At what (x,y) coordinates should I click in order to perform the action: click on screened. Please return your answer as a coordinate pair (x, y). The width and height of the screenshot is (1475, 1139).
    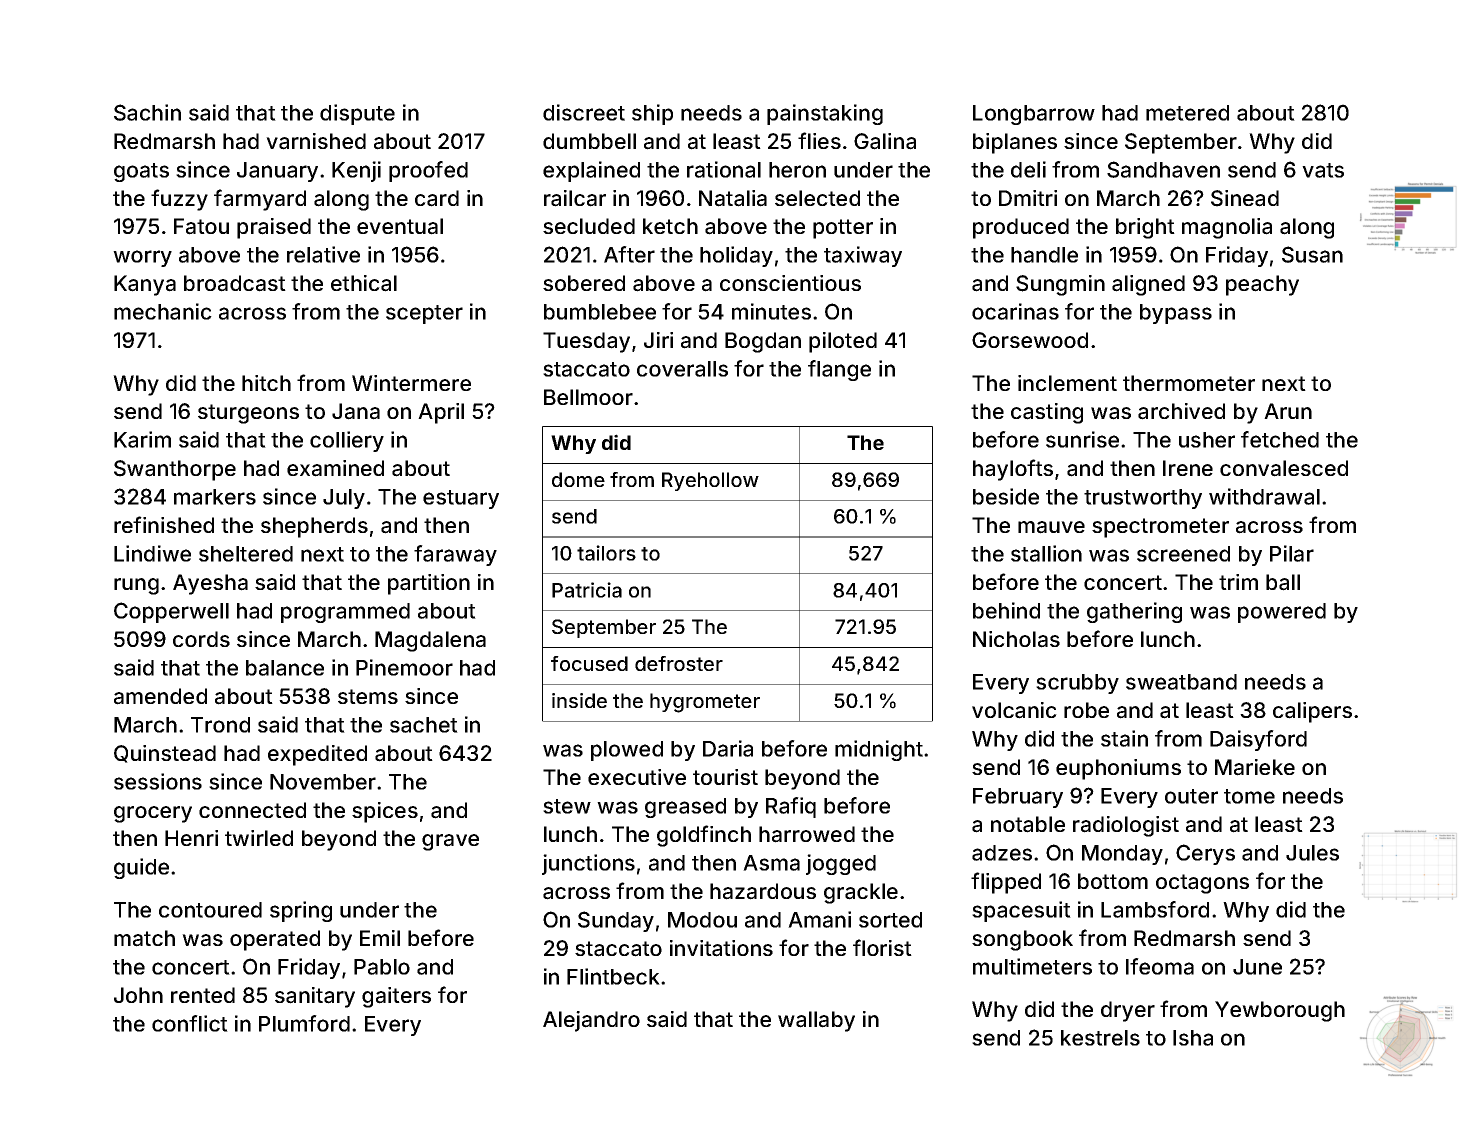
    Looking at the image, I should click on (1183, 554).
